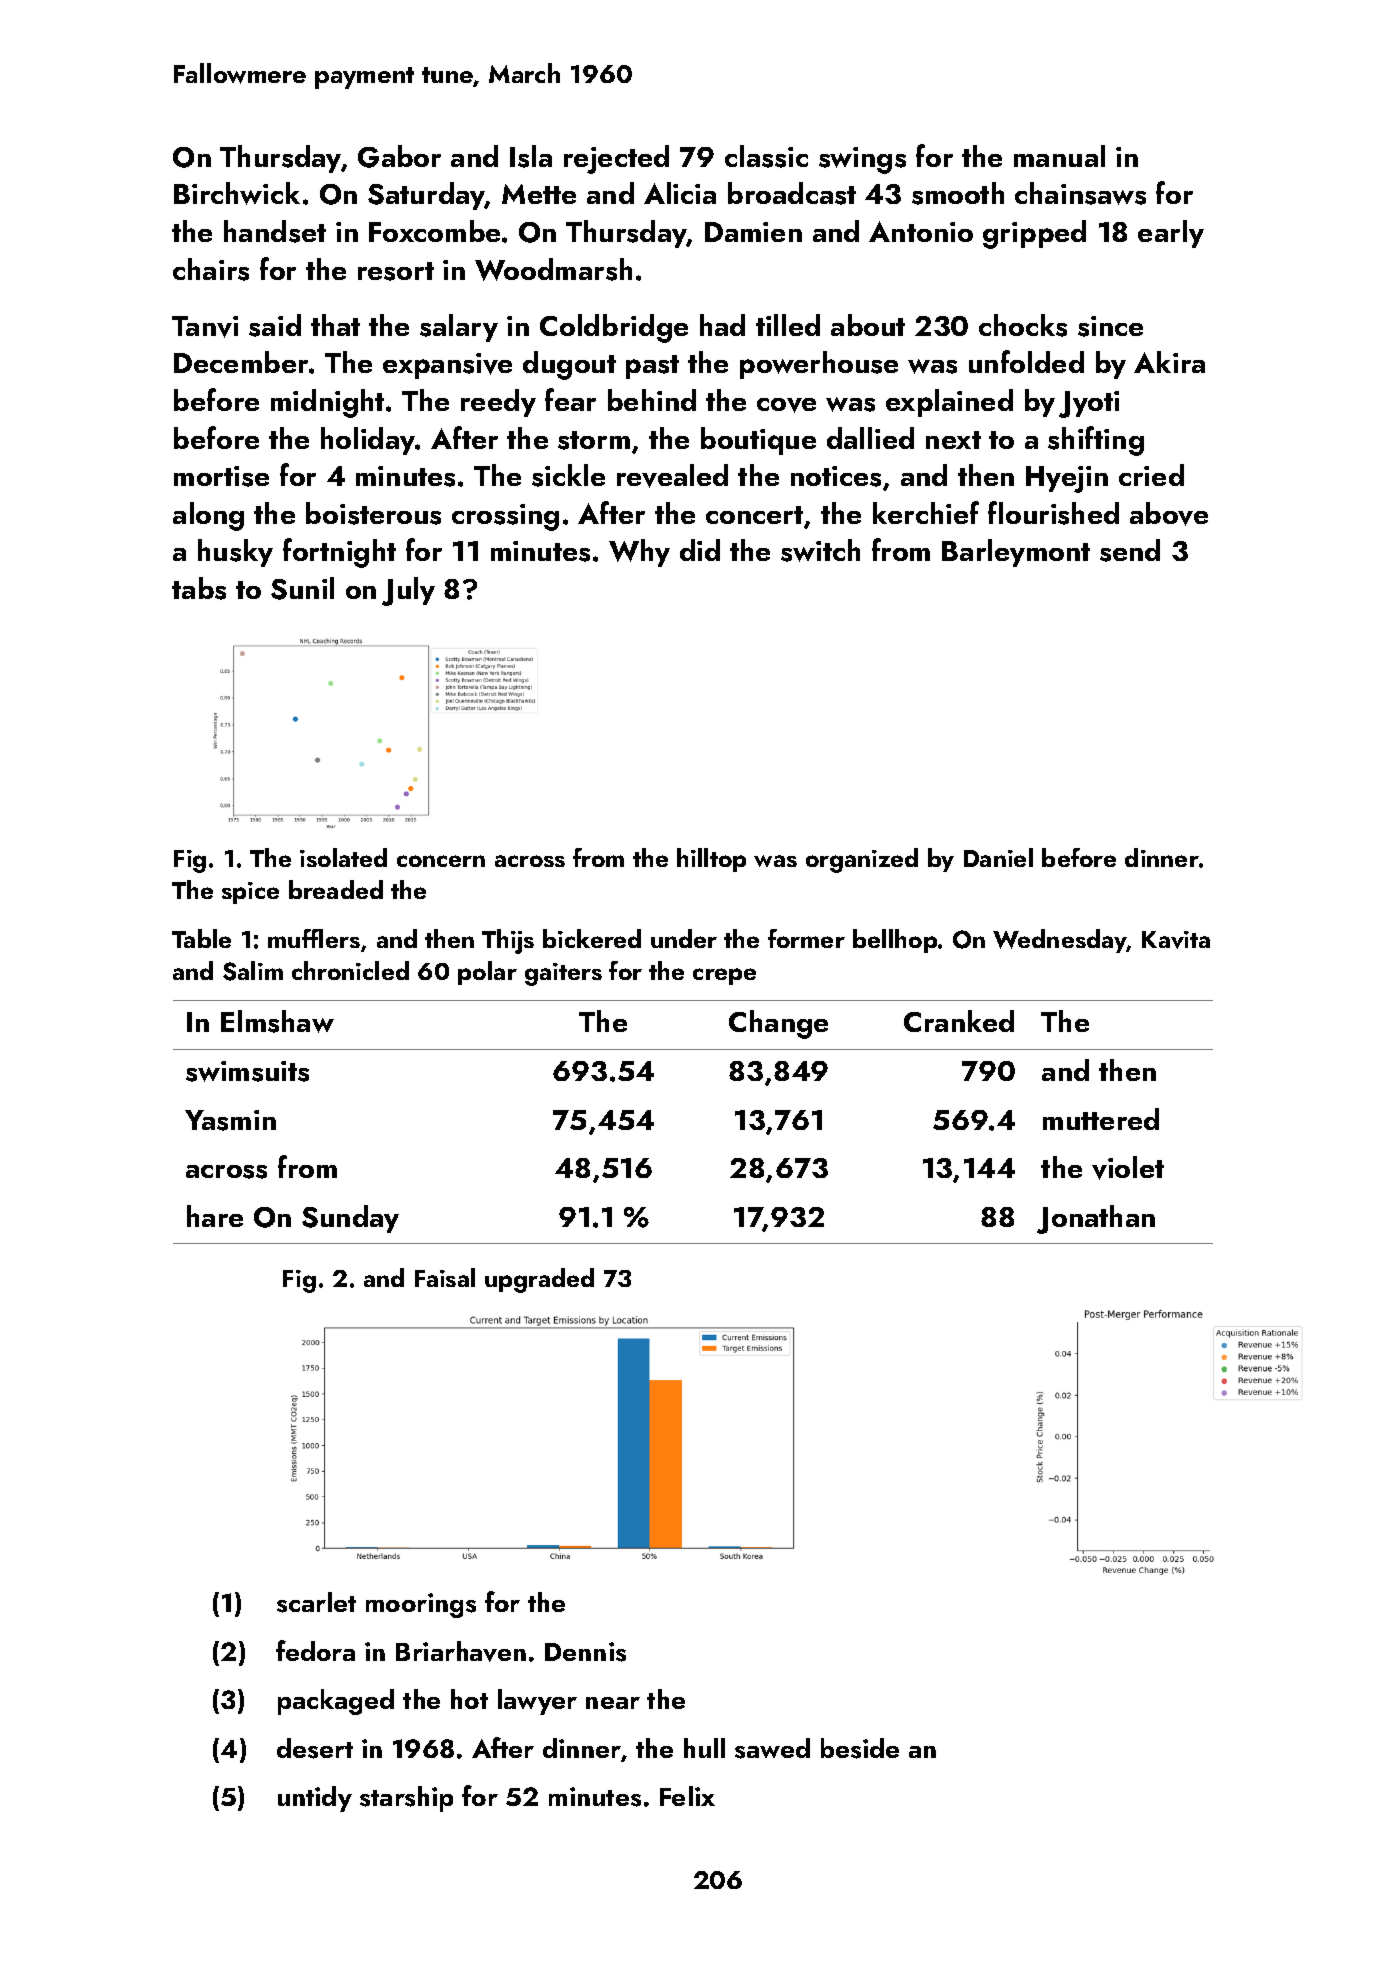  I want to click on explained, so click(949, 403).
